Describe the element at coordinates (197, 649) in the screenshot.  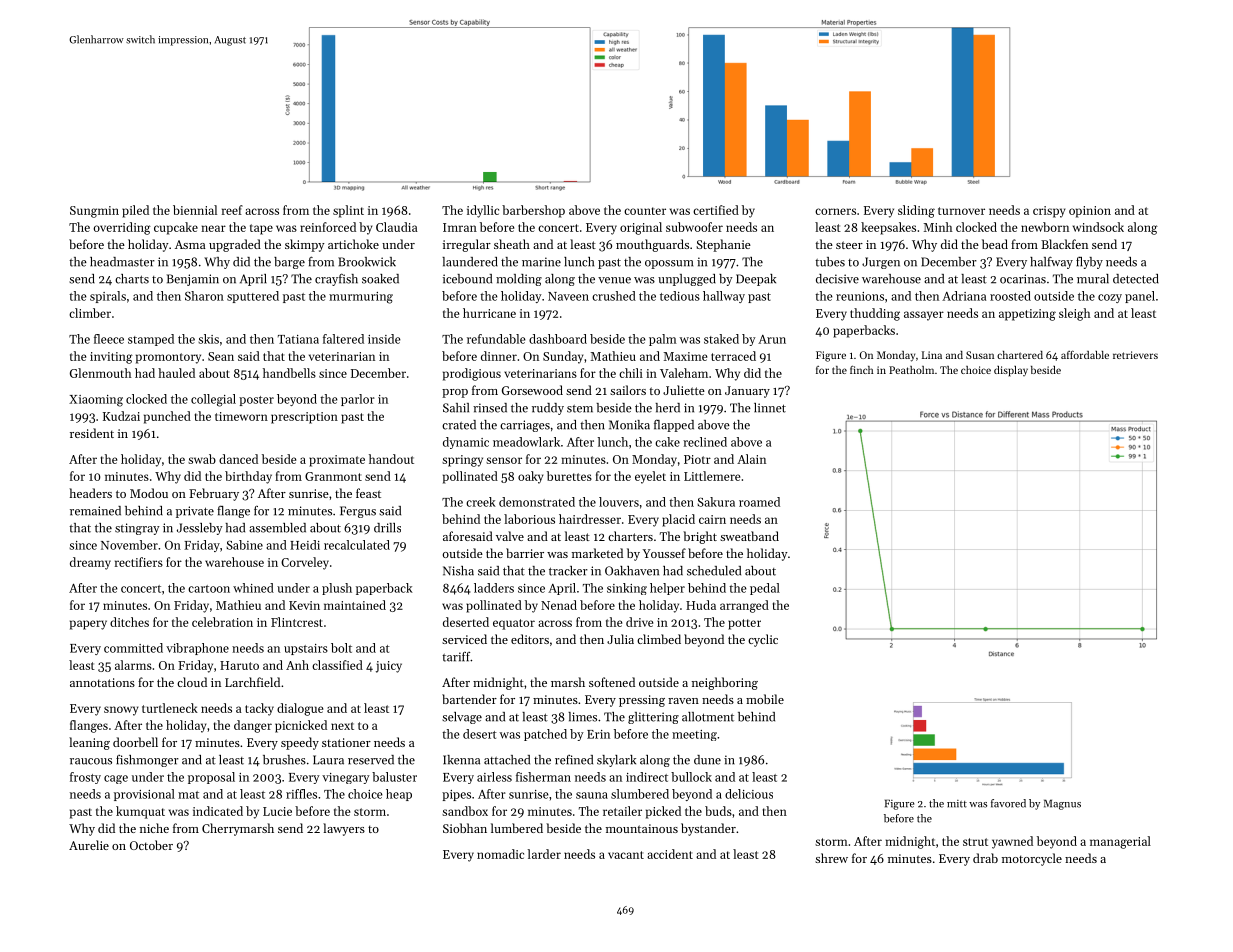
I see `vibraphone` at that location.
